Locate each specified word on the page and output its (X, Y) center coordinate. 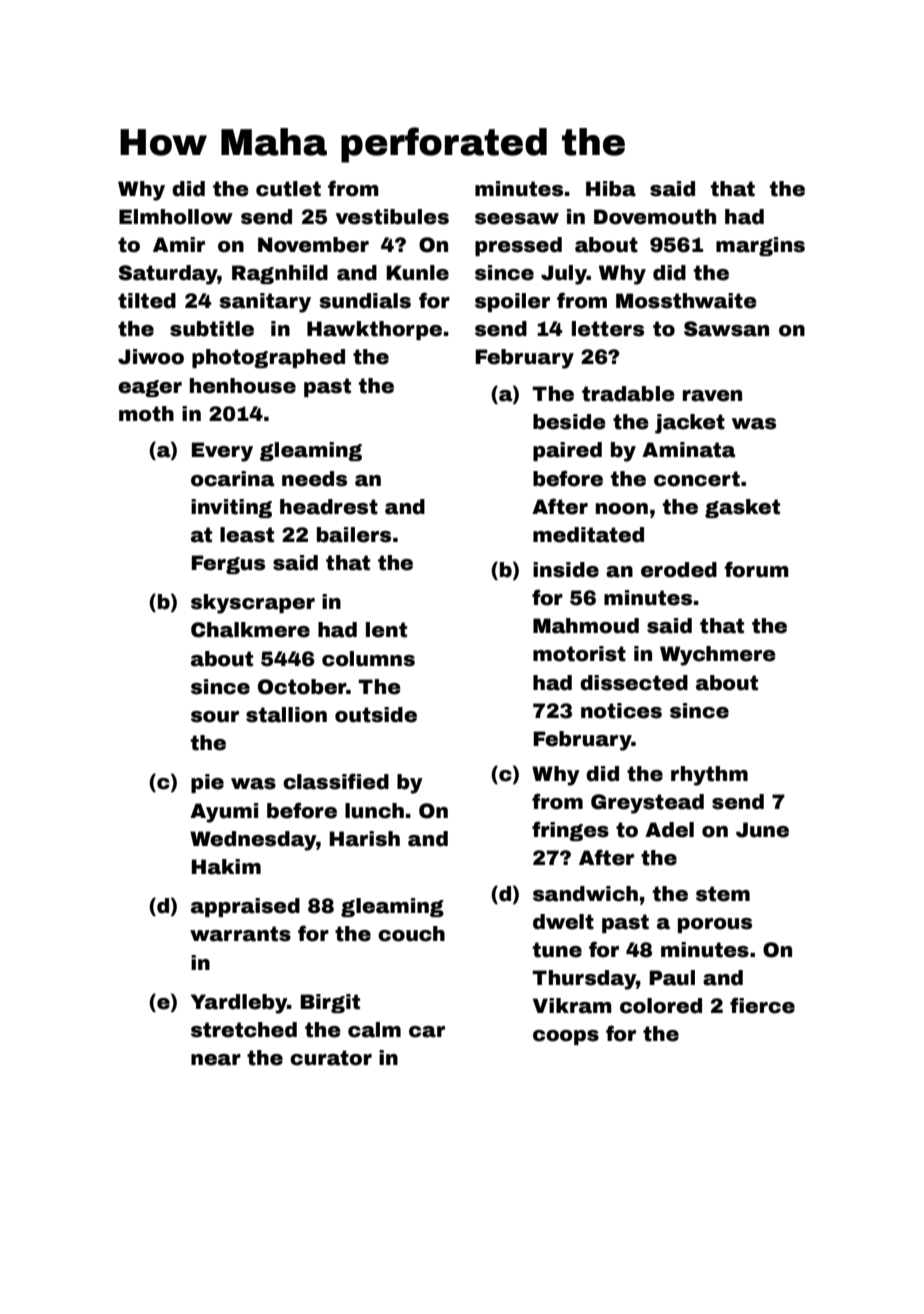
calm (374, 1030)
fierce (762, 1005)
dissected (634, 683)
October (302, 687)
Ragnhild (280, 274)
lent (386, 630)
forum (756, 569)
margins (760, 246)
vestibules (392, 217)
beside (569, 422)
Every (222, 452)
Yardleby (239, 1004)
